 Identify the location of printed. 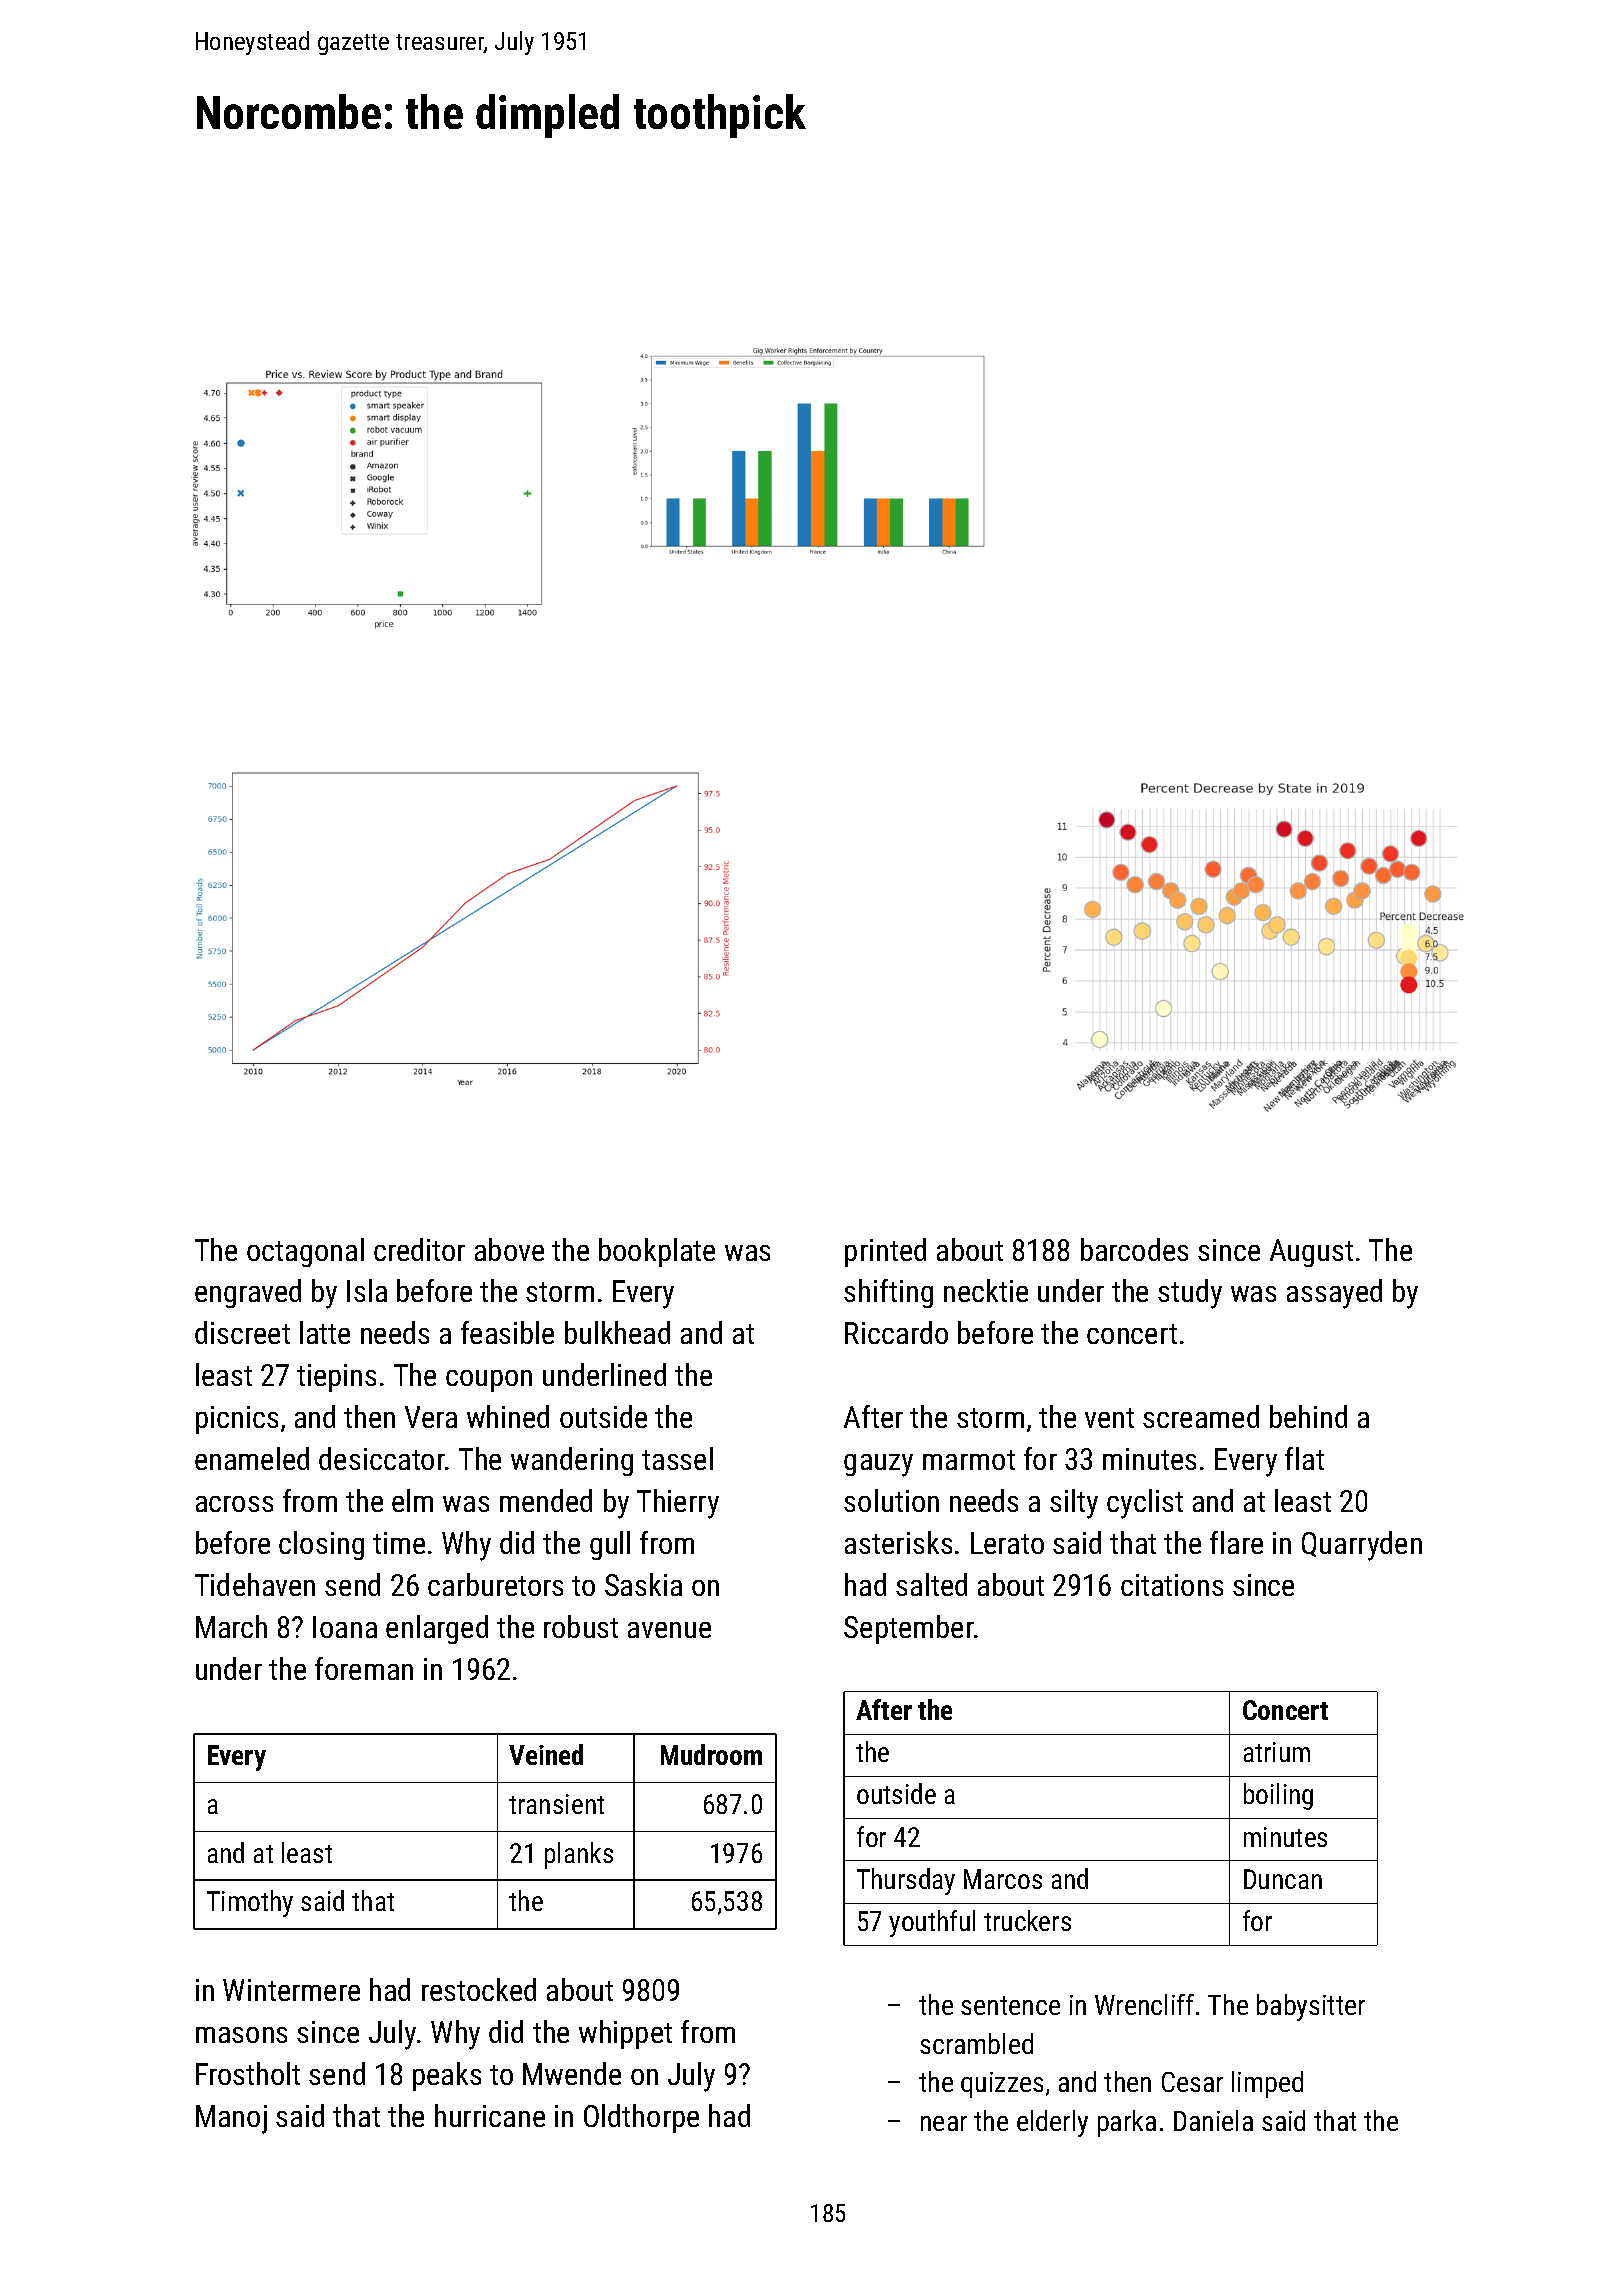
(885, 1252).
